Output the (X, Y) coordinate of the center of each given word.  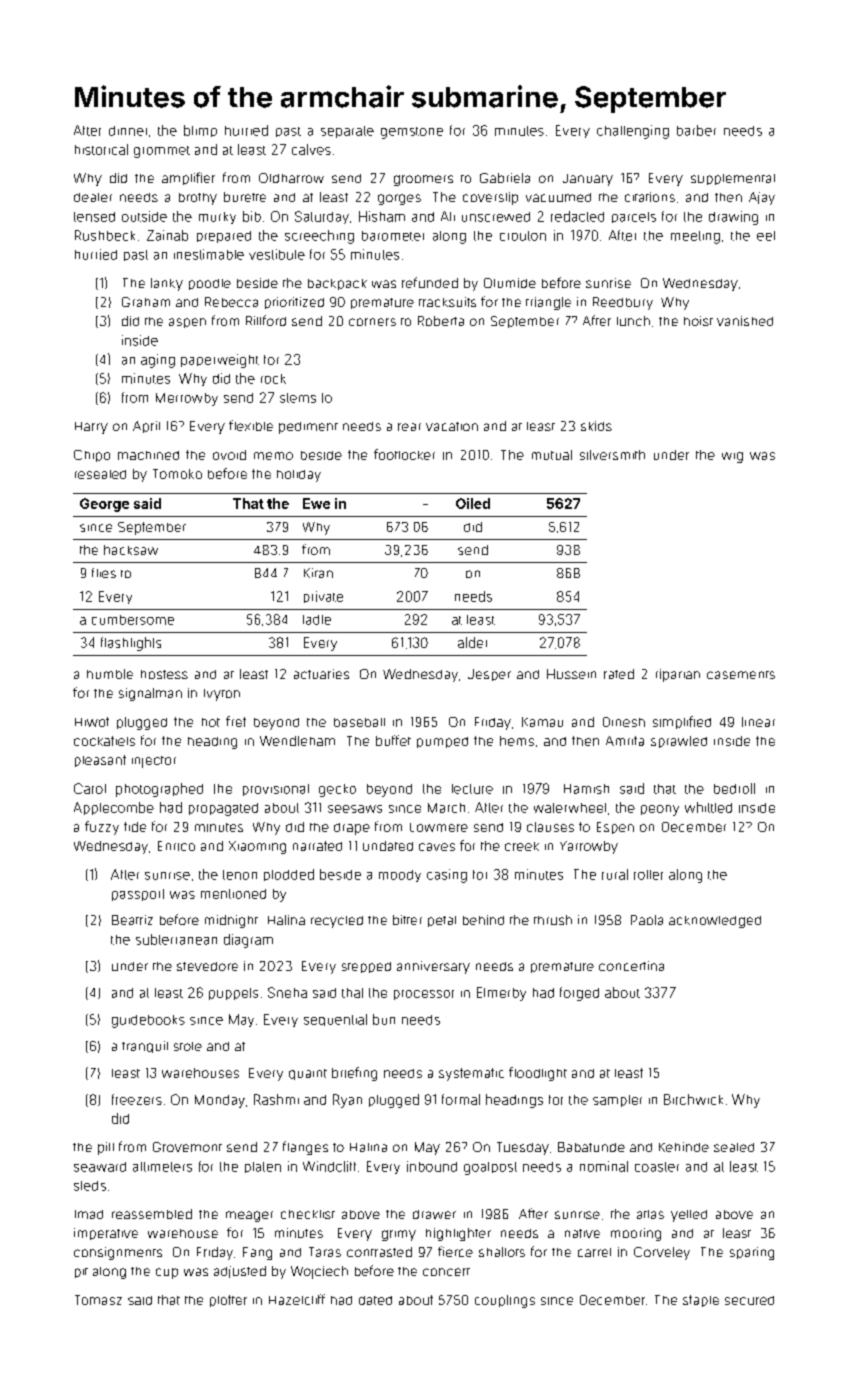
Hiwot (92, 722)
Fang (257, 1253)
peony (660, 810)
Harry (91, 428)
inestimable (209, 254)
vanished (745, 321)
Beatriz (132, 920)
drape (352, 829)
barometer (393, 236)
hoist (698, 321)
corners (372, 322)
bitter (407, 920)
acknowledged (715, 922)
